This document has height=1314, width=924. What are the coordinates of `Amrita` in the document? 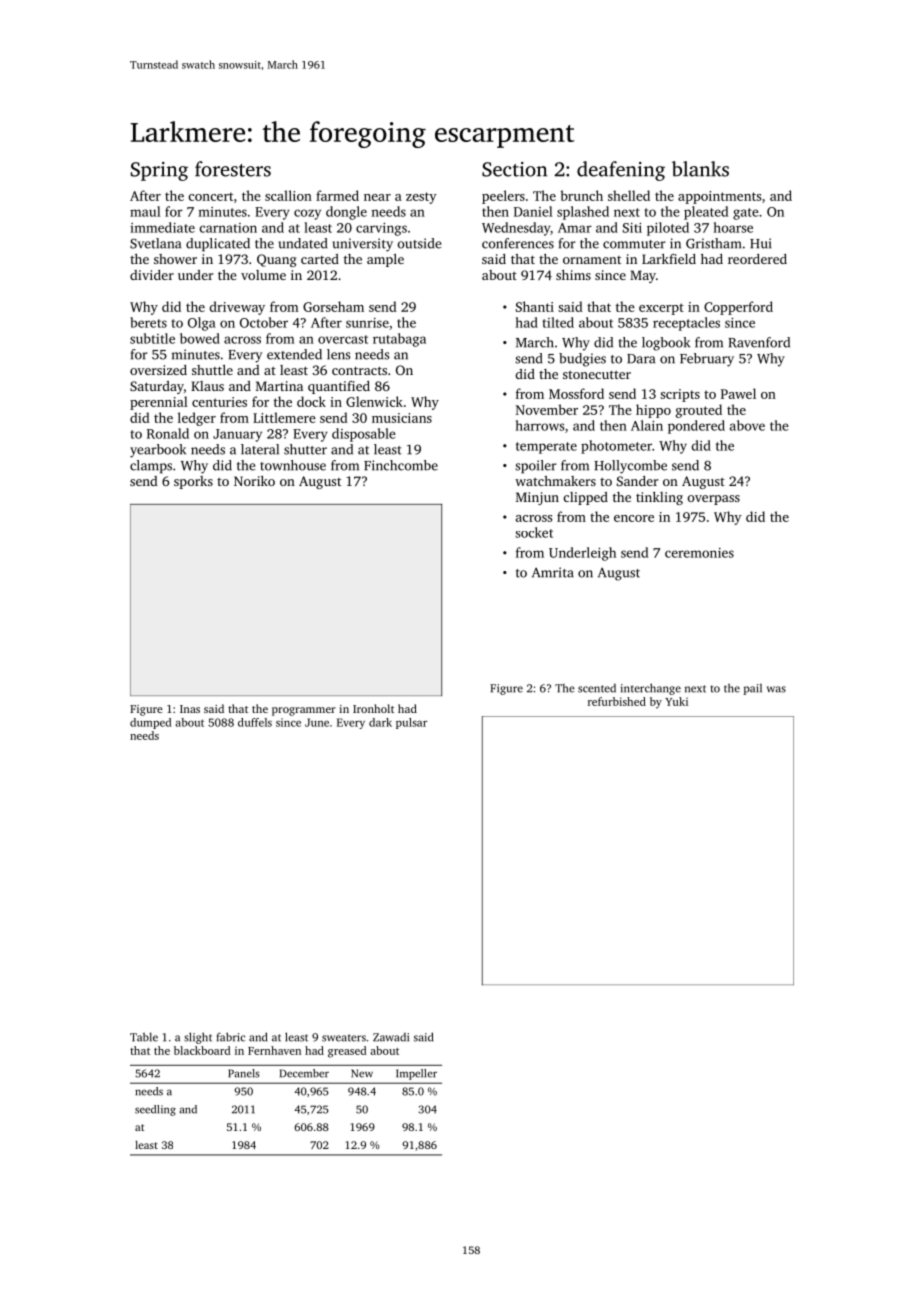 It's located at (553, 572).
